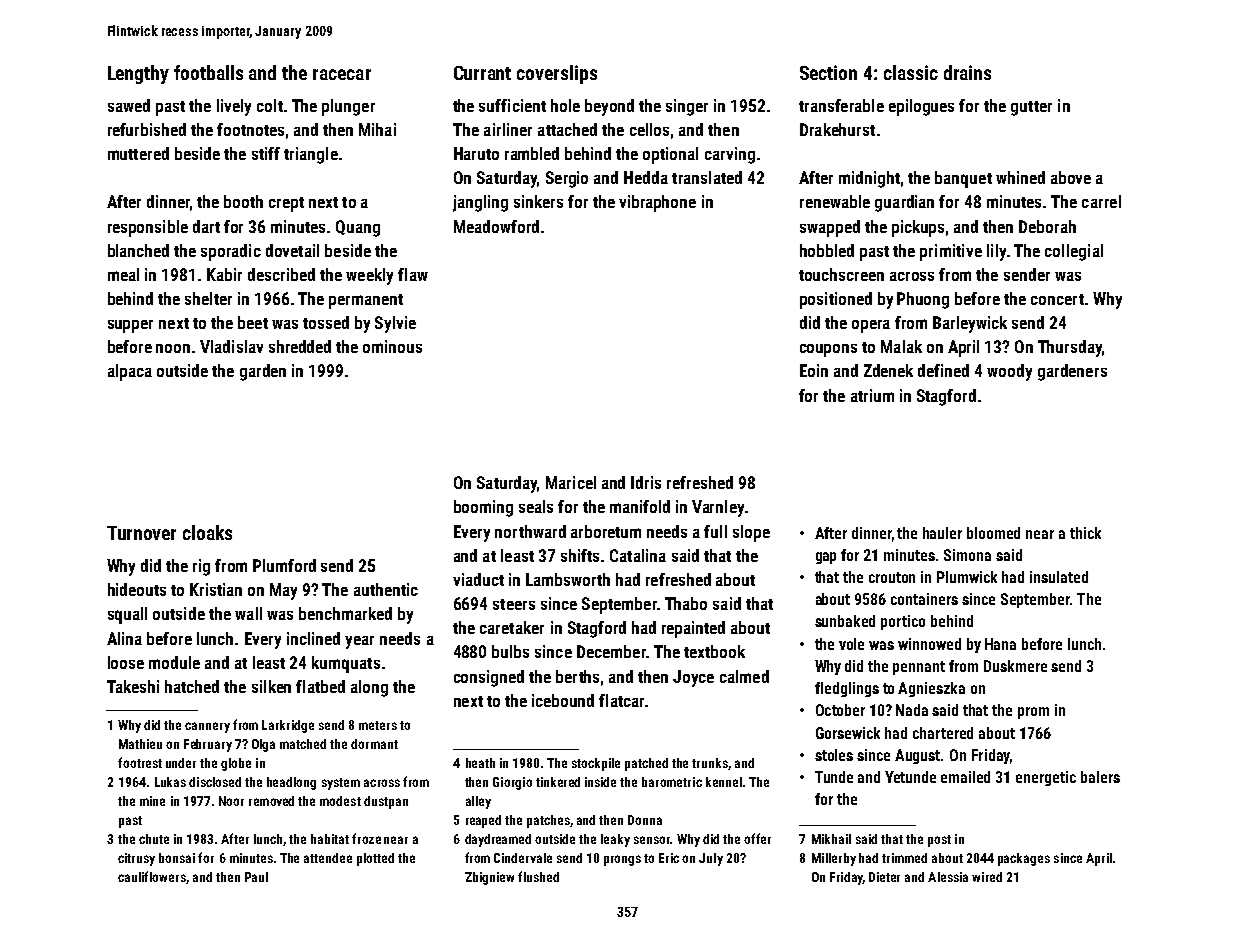 This image has height=952, width=1233. What do you see at coordinates (1000, 644) in the image?
I see `Hana` at bounding box center [1000, 644].
